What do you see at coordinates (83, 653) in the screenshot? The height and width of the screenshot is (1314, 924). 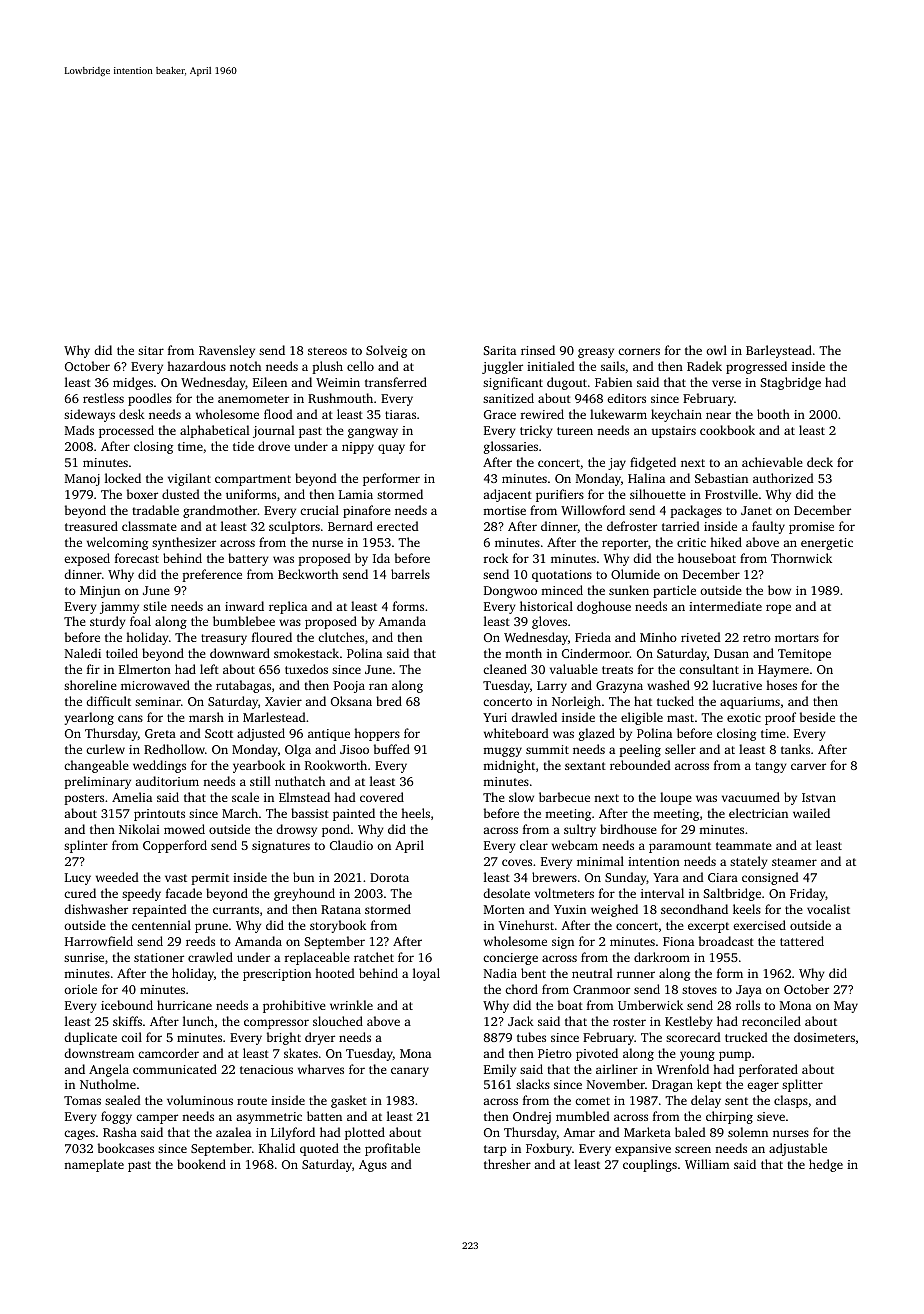 I see `Naledi` at bounding box center [83, 653].
